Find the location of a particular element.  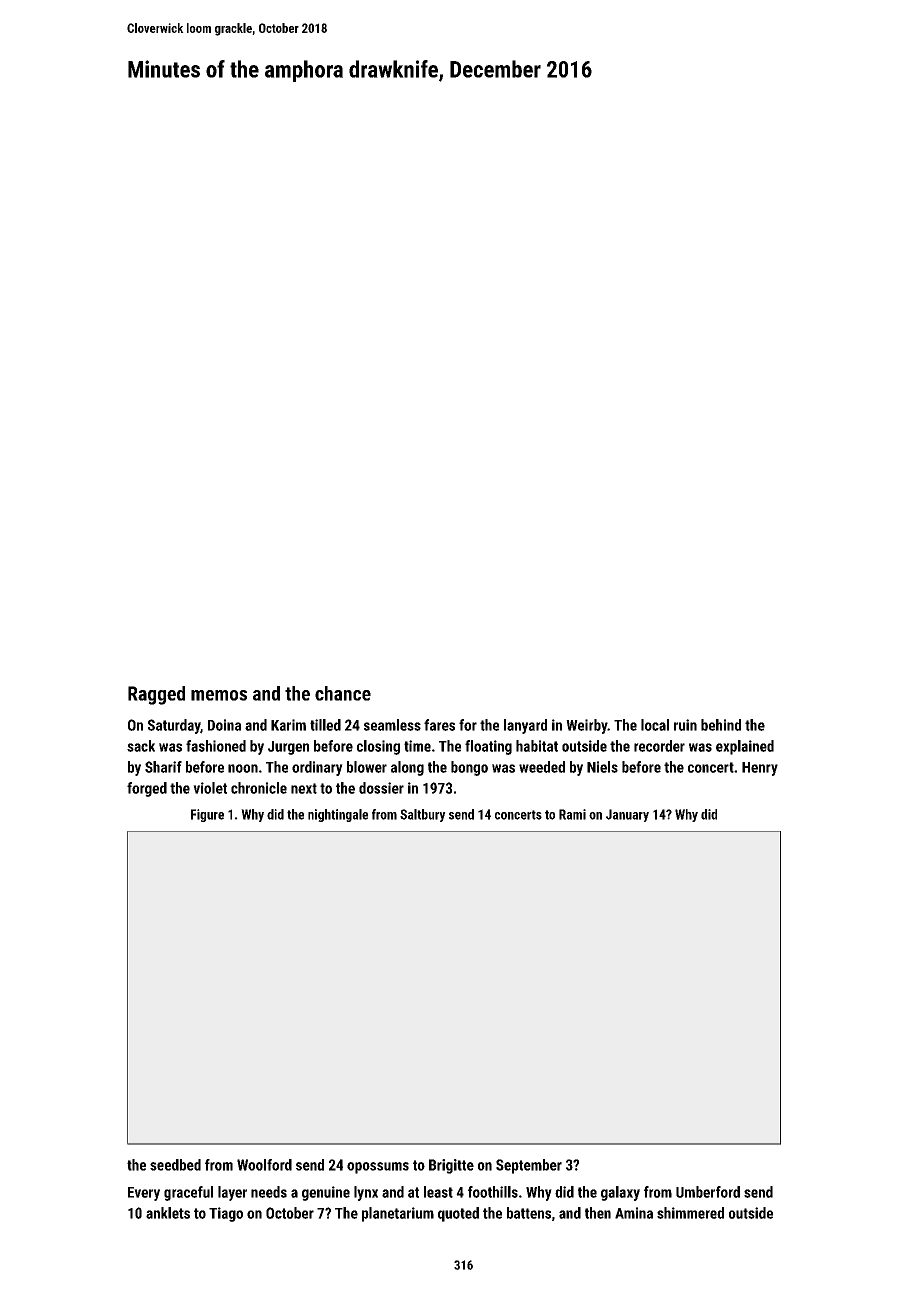

Amina is located at coordinates (634, 1213).
